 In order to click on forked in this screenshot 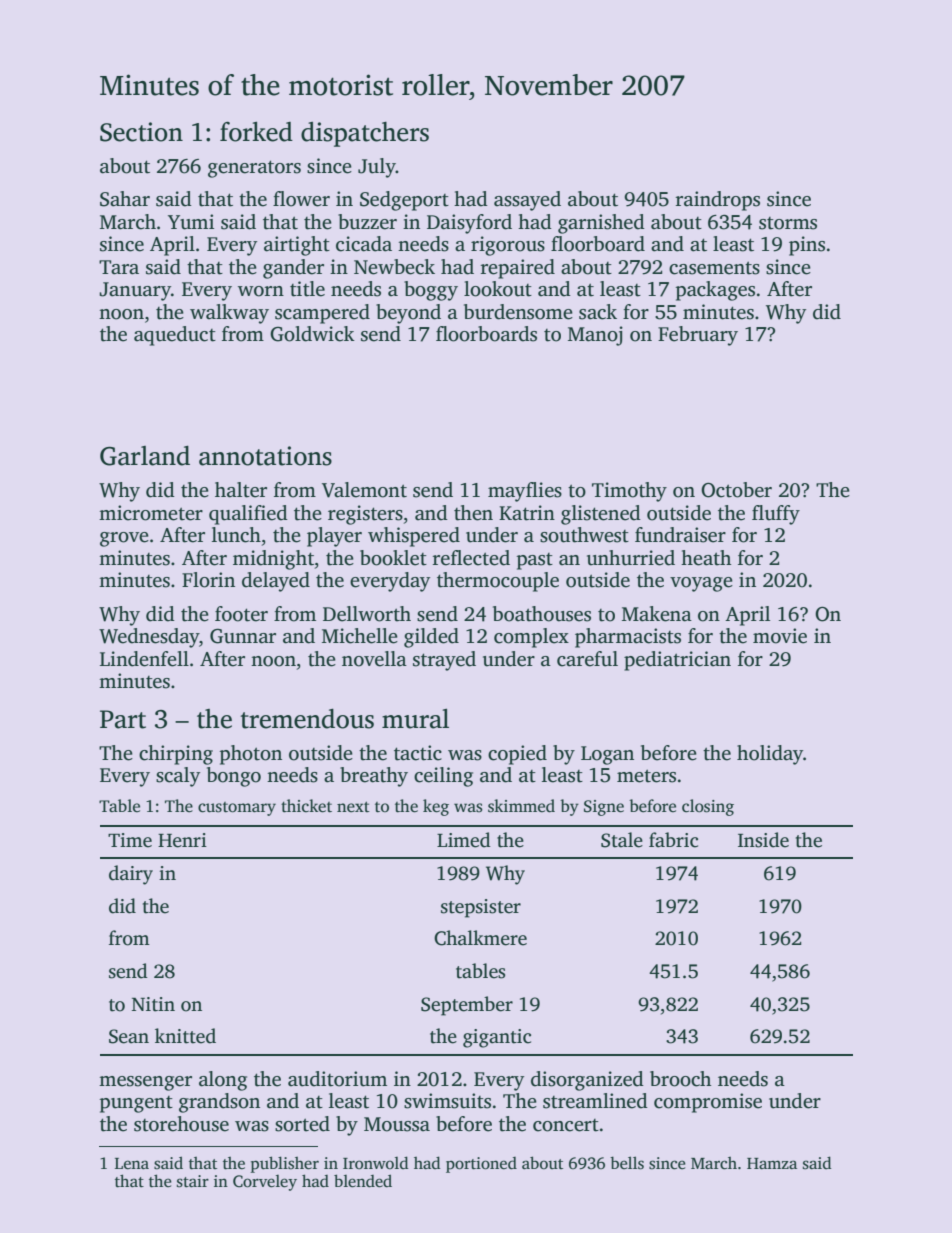, I will do `click(256, 132)`.
